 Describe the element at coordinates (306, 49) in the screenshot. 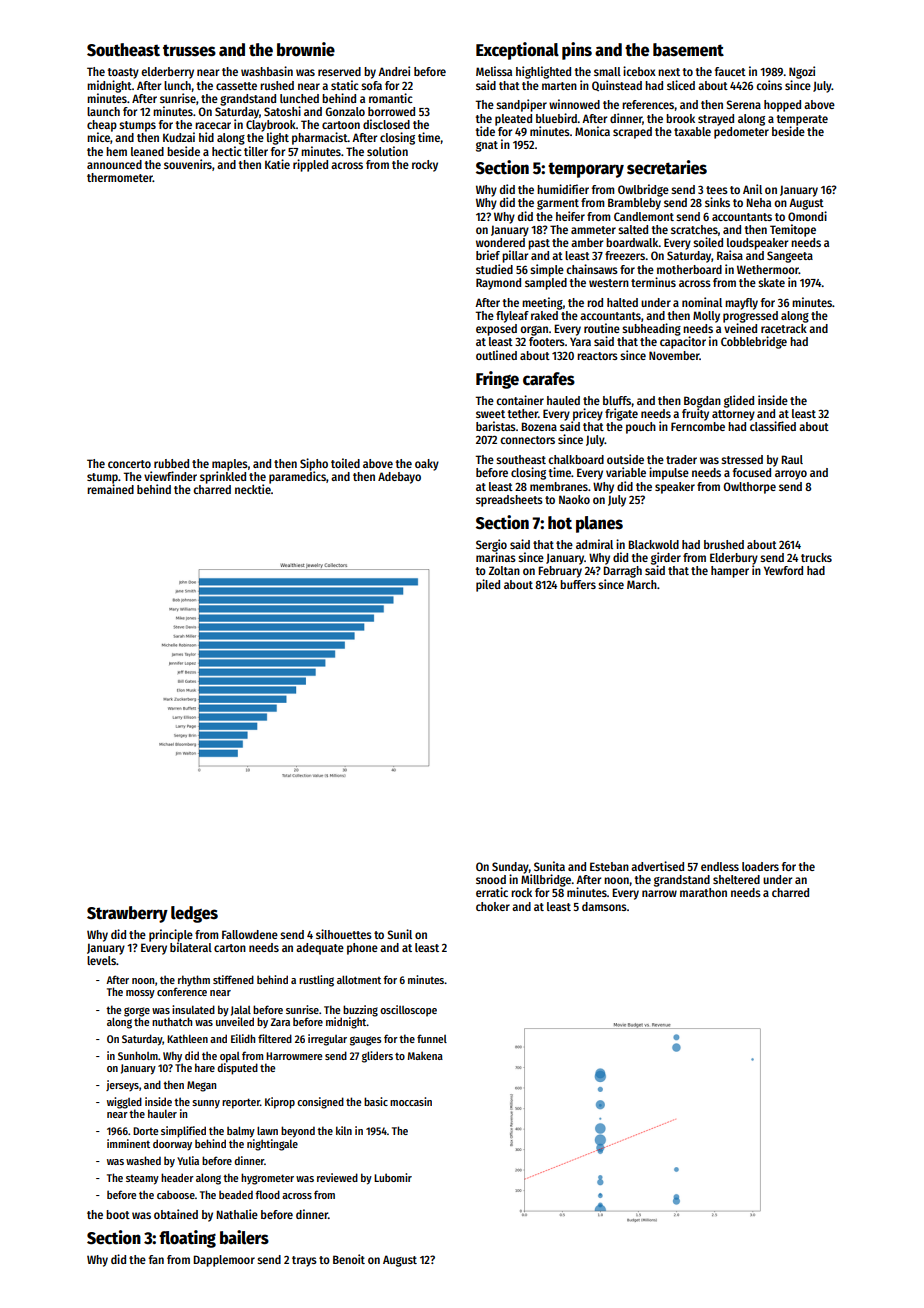

I see `brownie` at that location.
